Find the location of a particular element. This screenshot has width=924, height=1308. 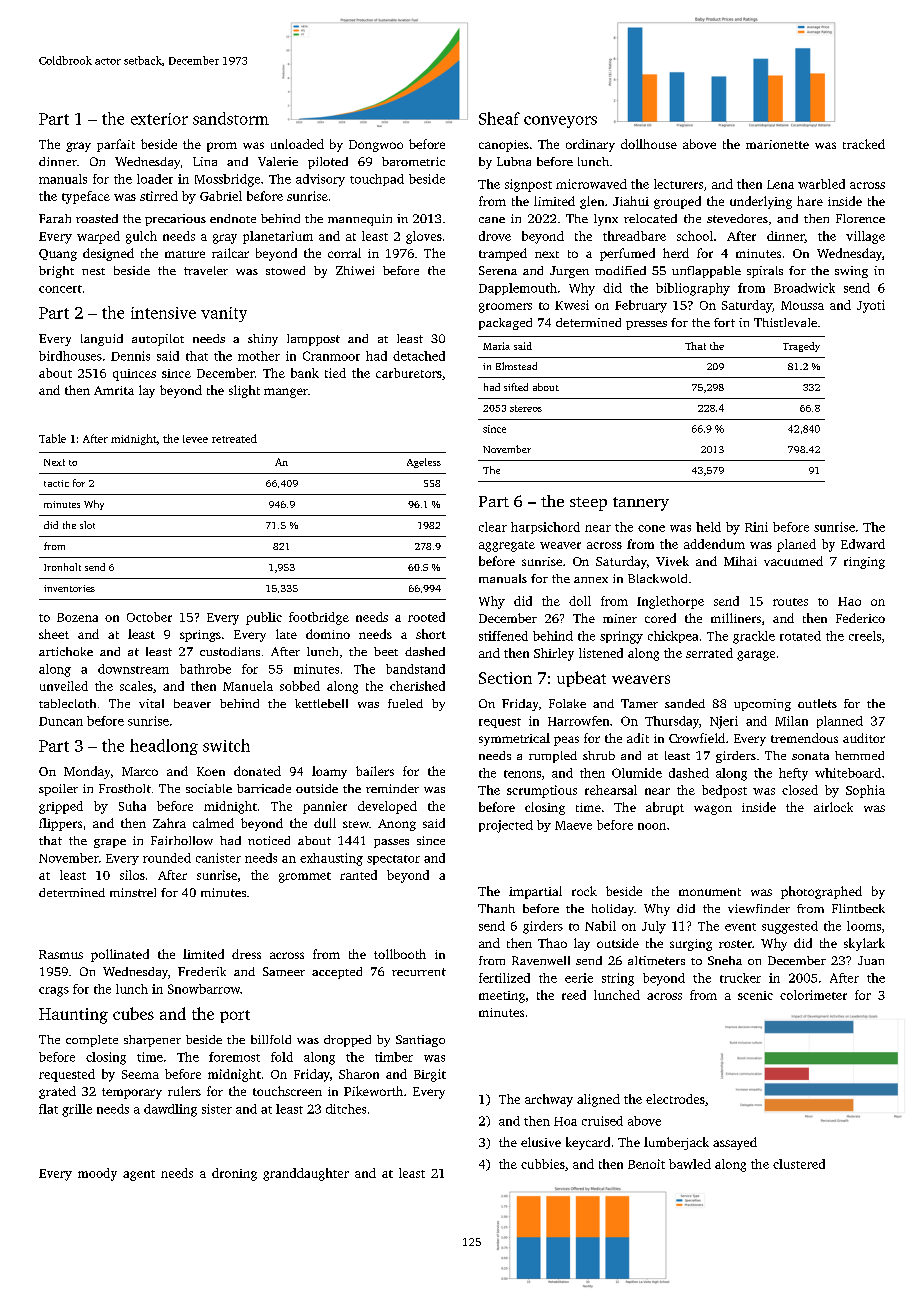

sister is located at coordinates (217, 1109).
